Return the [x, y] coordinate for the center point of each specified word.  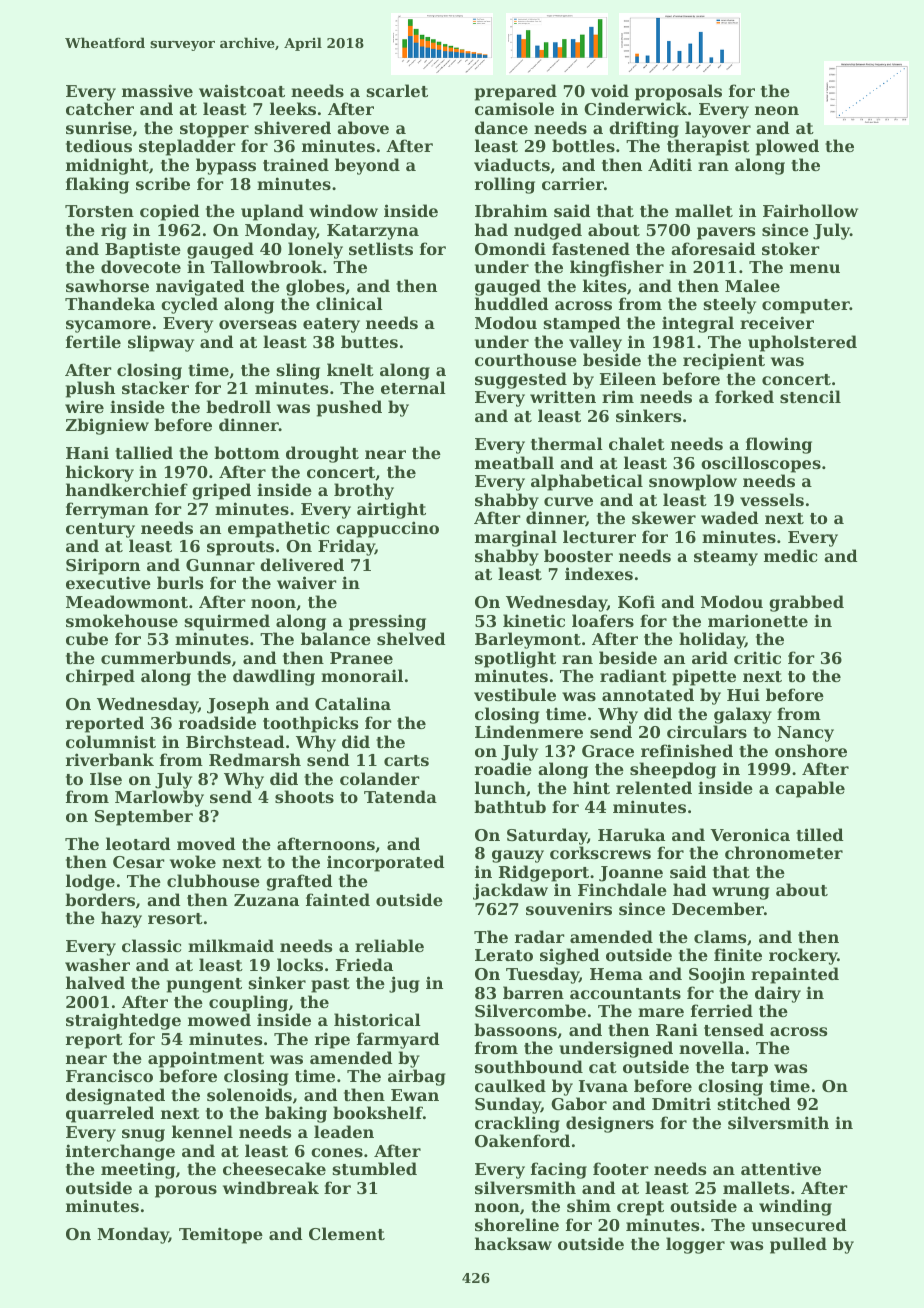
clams [720, 936]
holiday [712, 640]
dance [501, 127]
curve [568, 501]
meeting [138, 1170]
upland [272, 212]
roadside [217, 722]
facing [559, 1170]
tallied [144, 452]
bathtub [510, 806]
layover [718, 129]
